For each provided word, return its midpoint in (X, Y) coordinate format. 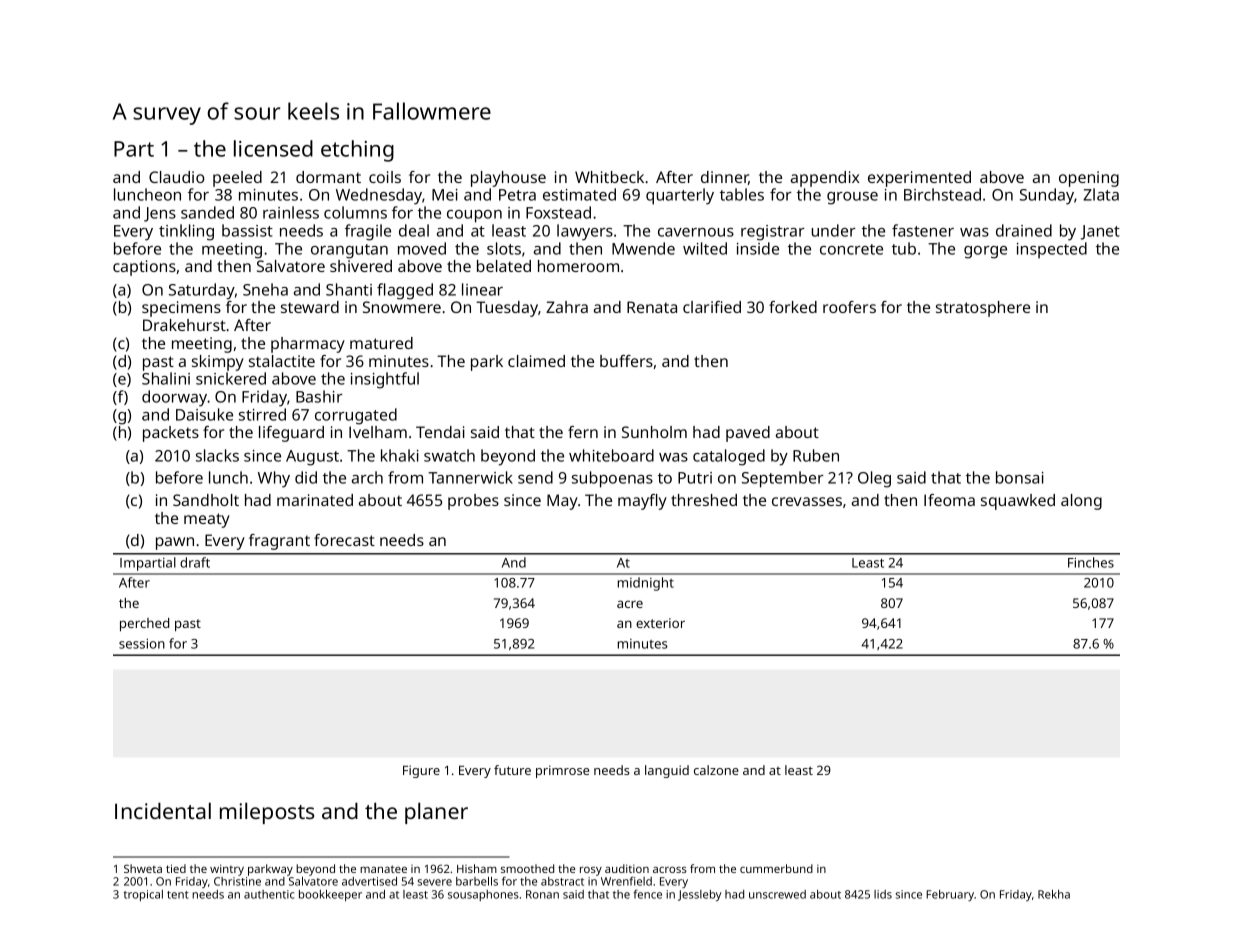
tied (176, 868)
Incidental (163, 810)
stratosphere (983, 309)
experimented (919, 179)
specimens (181, 309)
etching (357, 151)
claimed (536, 361)
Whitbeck (609, 177)
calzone (716, 770)
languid (667, 771)
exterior (660, 623)
